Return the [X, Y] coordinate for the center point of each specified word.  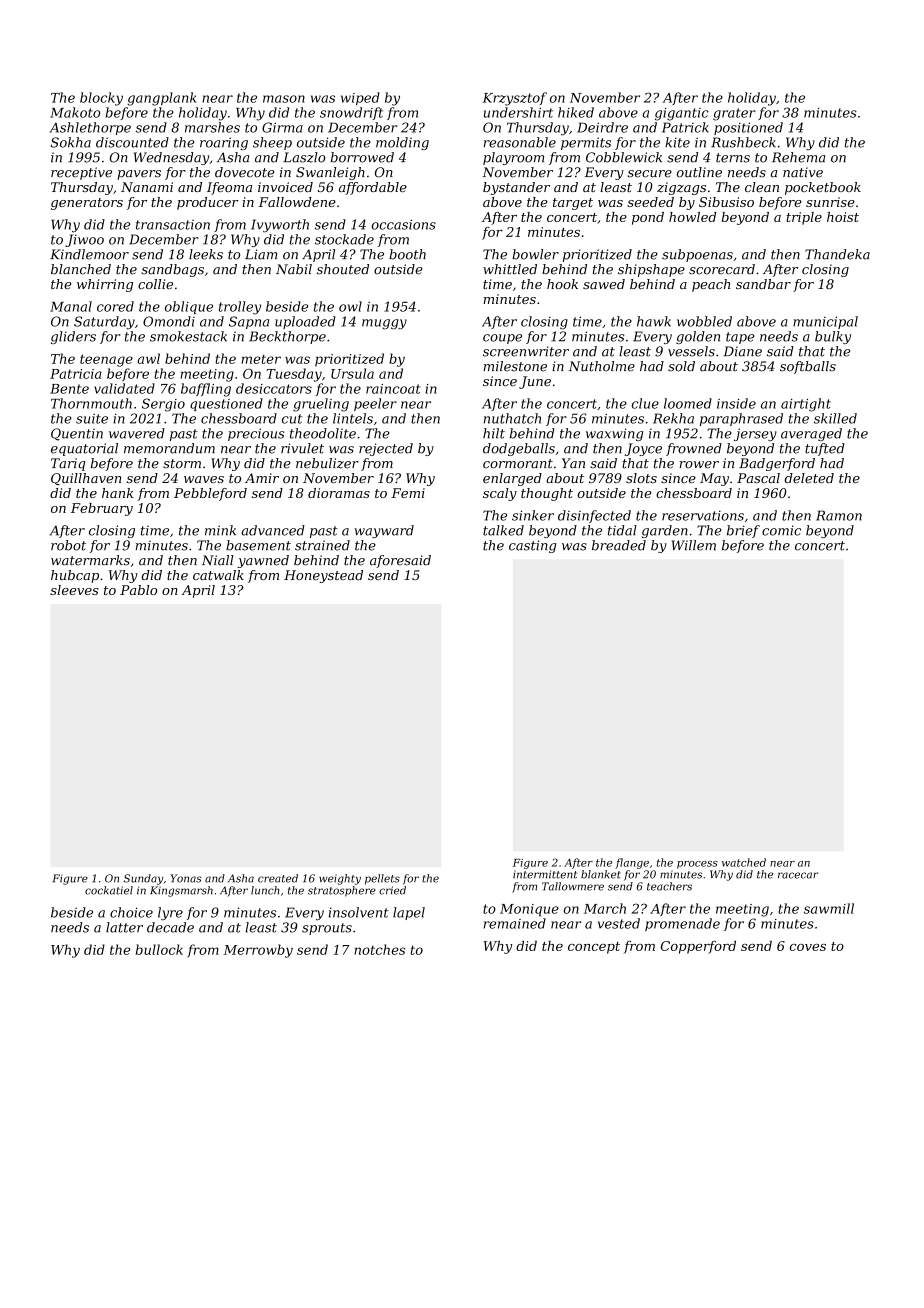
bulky [833, 337]
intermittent [545, 874]
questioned [226, 404]
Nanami [147, 187]
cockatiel [109, 890]
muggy [384, 324]
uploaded [305, 322]
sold [681, 366]
